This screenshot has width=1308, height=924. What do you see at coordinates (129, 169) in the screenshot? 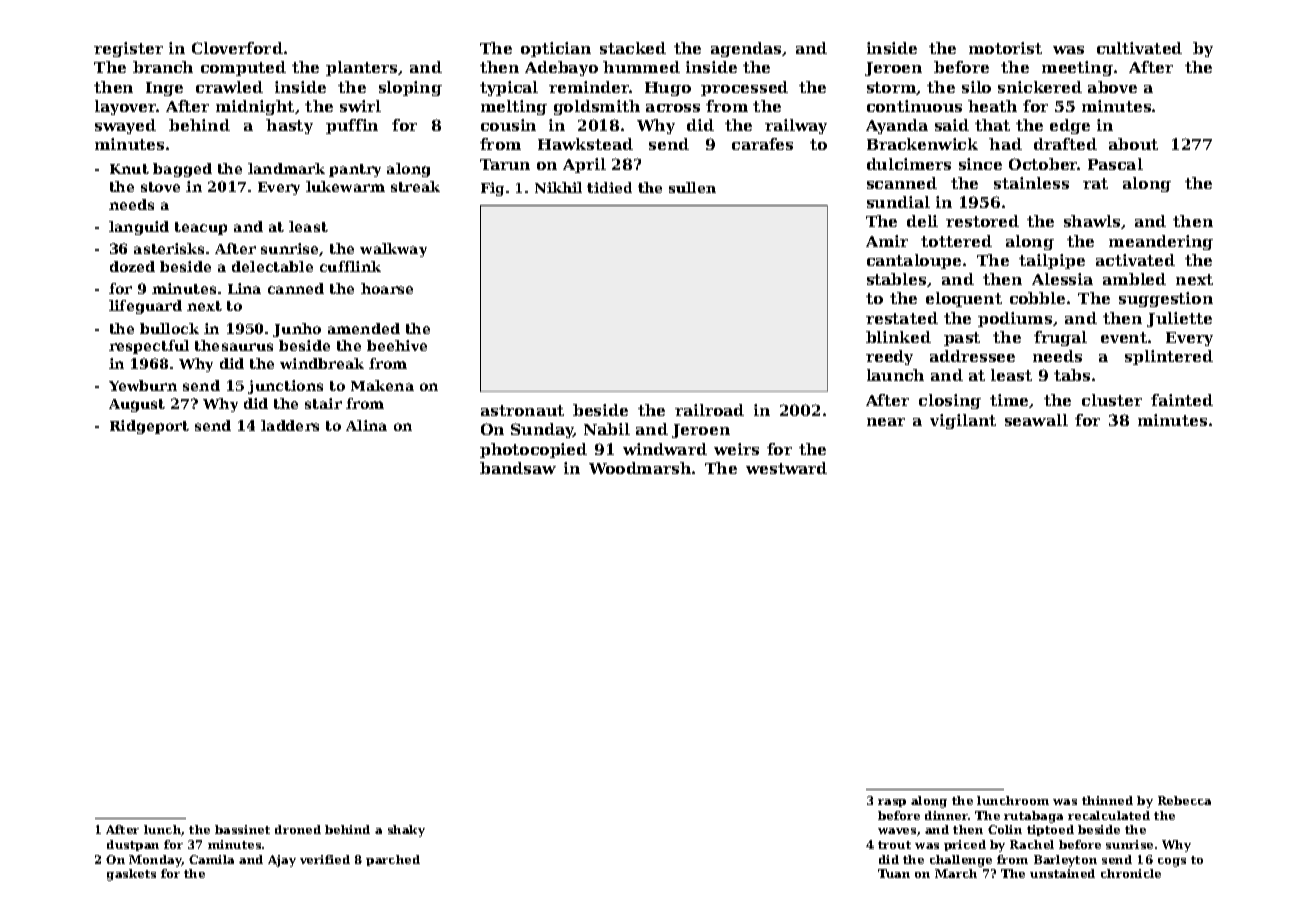
I see `Knut` at bounding box center [129, 169].
